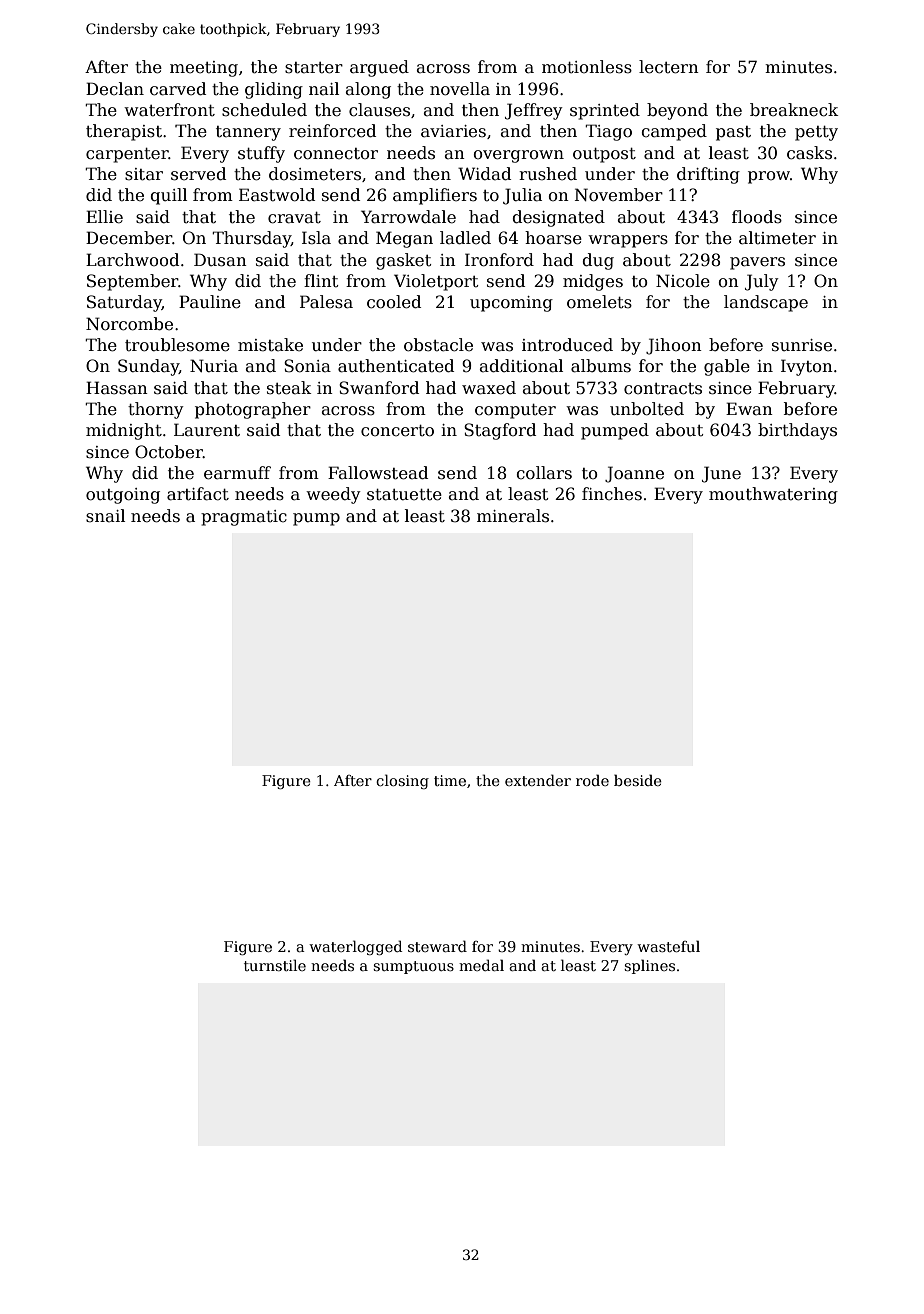  I want to click on closing, so click(402, 781).
